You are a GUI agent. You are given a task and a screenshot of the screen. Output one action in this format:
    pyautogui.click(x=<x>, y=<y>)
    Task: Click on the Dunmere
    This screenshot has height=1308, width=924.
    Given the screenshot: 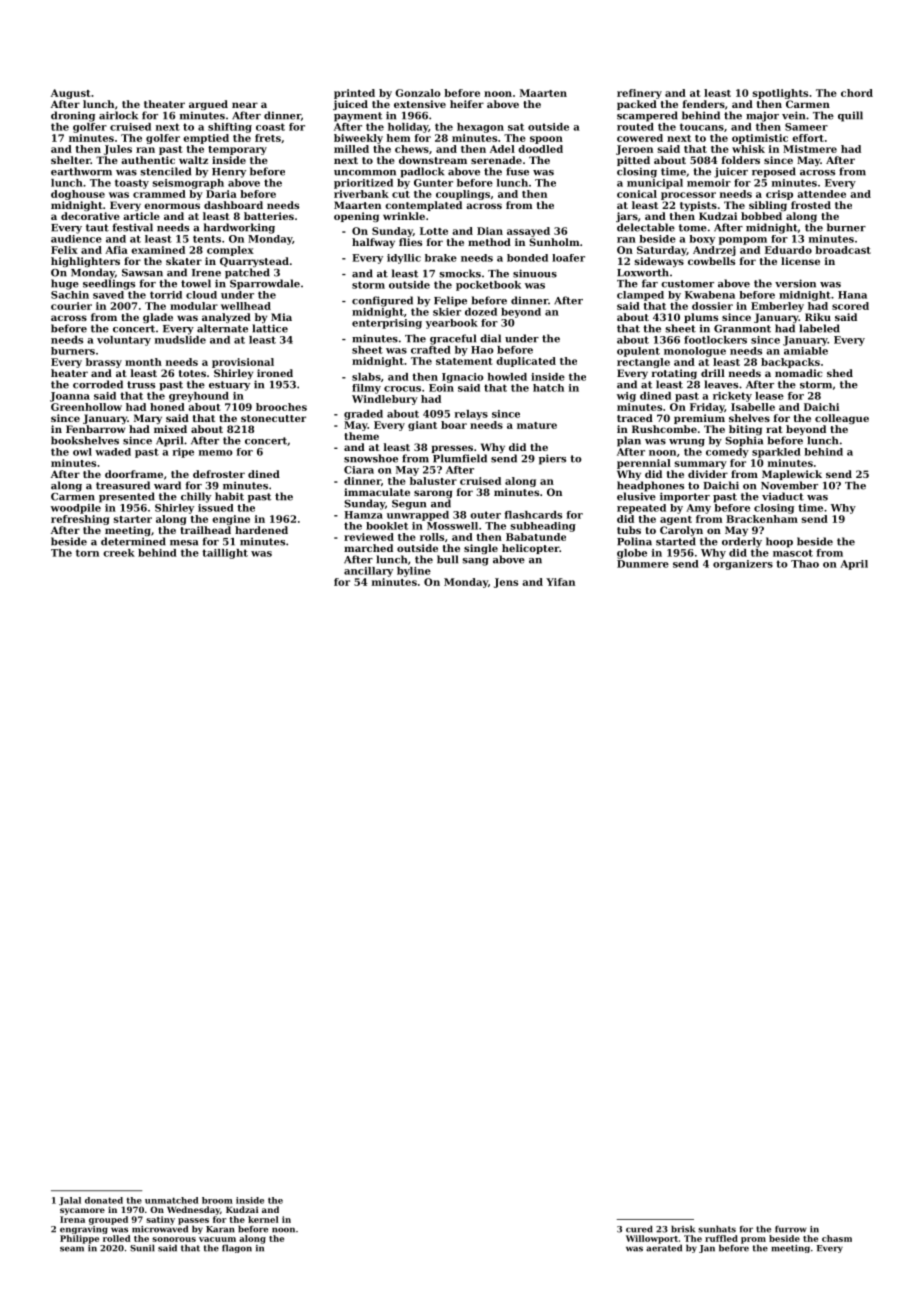 What is the action you would take?
    pyautogui.click(x=643, y=564)
